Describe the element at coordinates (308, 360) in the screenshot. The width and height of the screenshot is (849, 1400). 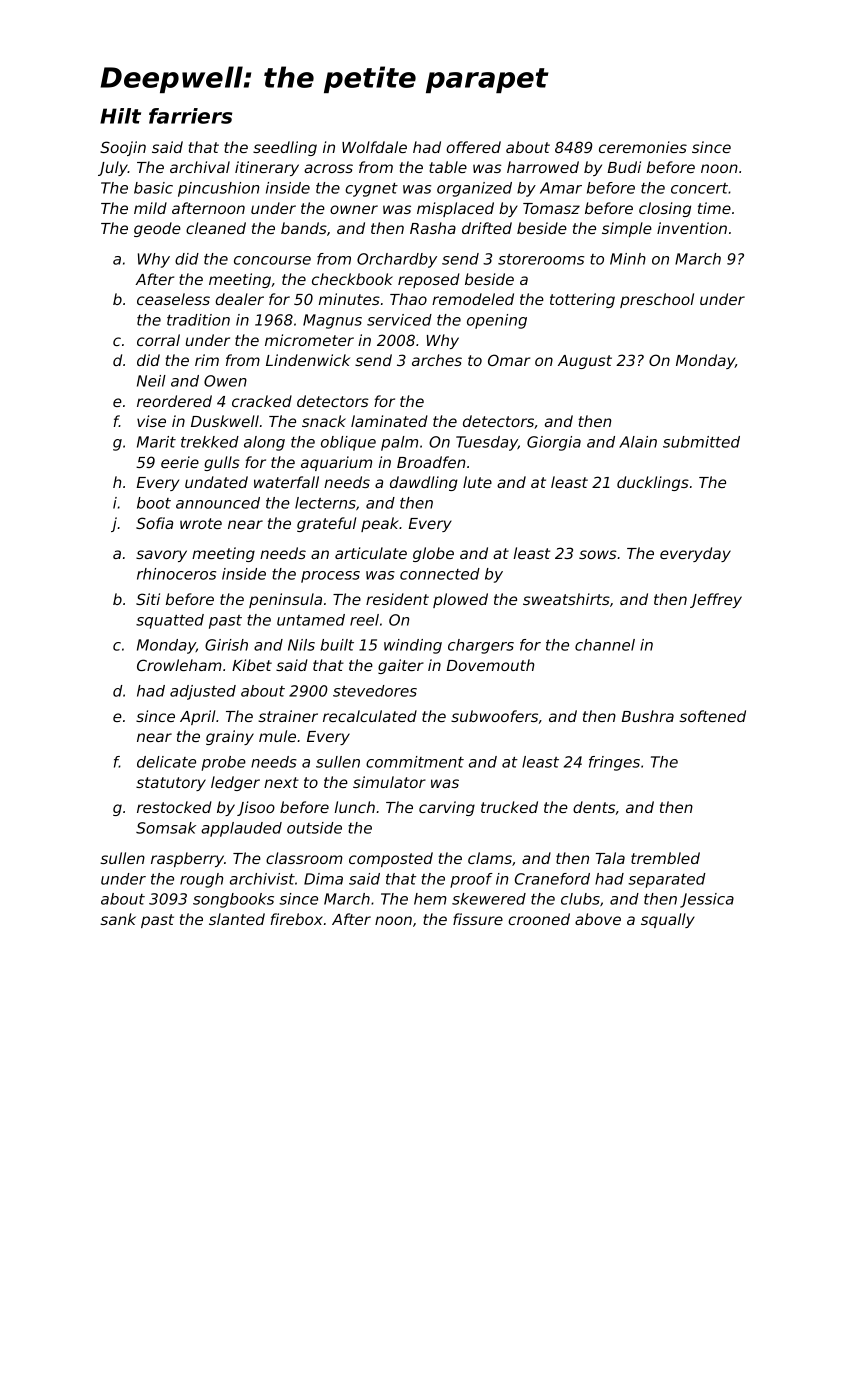
I see `Lindenwick` at that location.
